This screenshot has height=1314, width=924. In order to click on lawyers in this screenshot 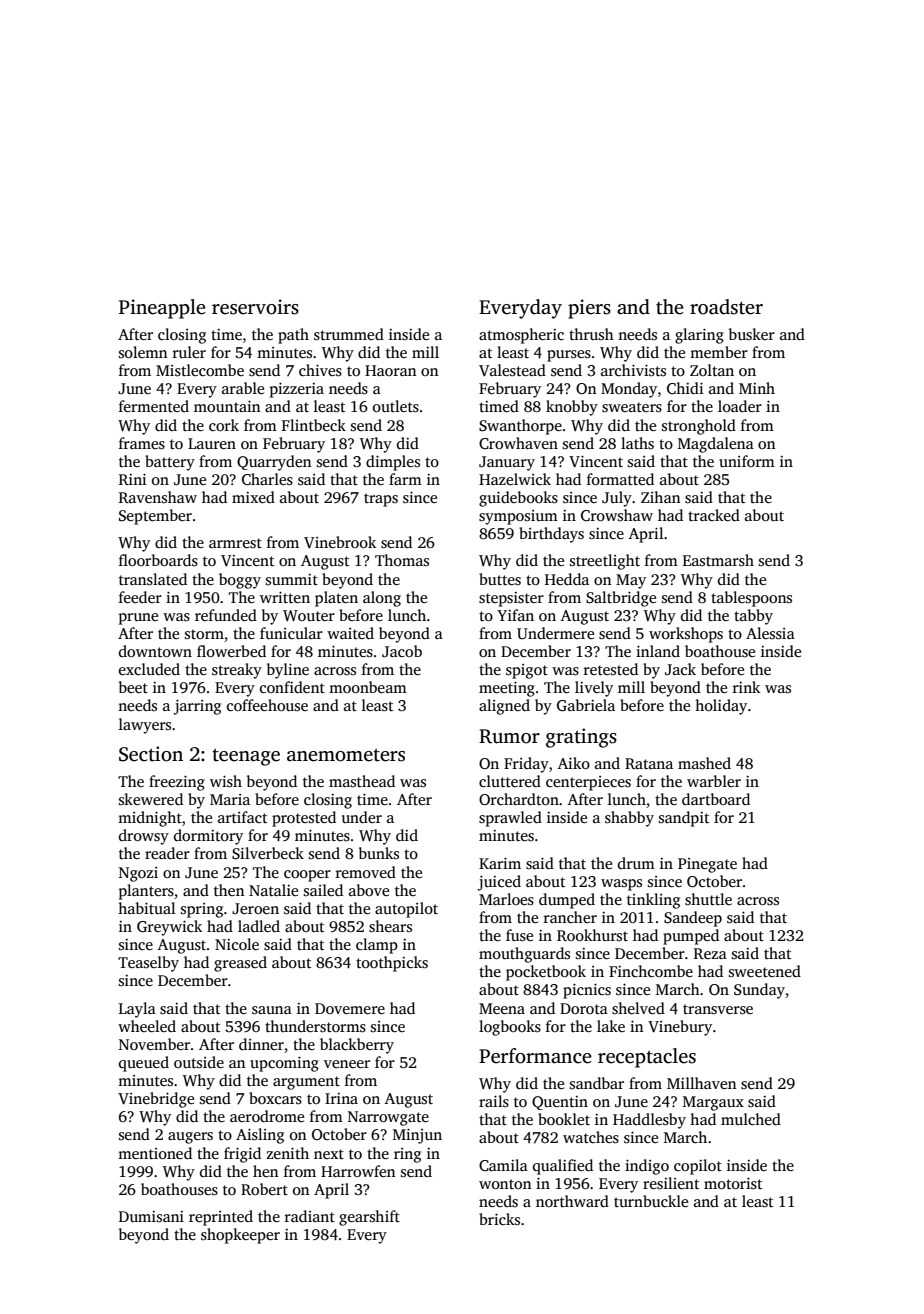, I will do `click(145, 726)`.
